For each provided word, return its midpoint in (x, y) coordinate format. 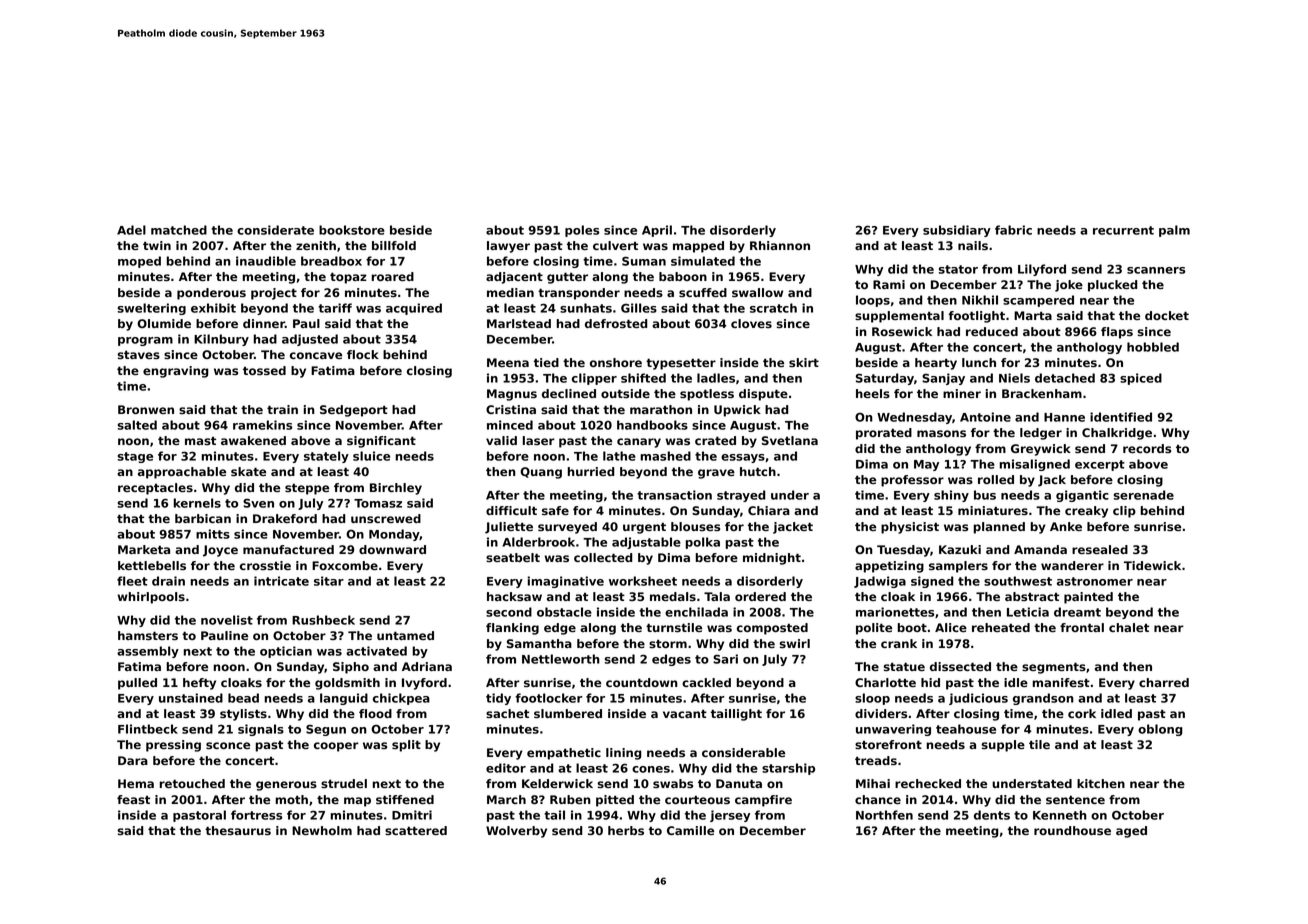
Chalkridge (1117, 434)
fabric (1013, 230)
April (657, 231)
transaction (674, 495)
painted (1088, 598)
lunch (979, 362)
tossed (264, 370)
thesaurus (238, 830)
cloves (751, 323)
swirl (794, 643)
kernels (197, 503)
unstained (191, 698)
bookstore (352, 230)
